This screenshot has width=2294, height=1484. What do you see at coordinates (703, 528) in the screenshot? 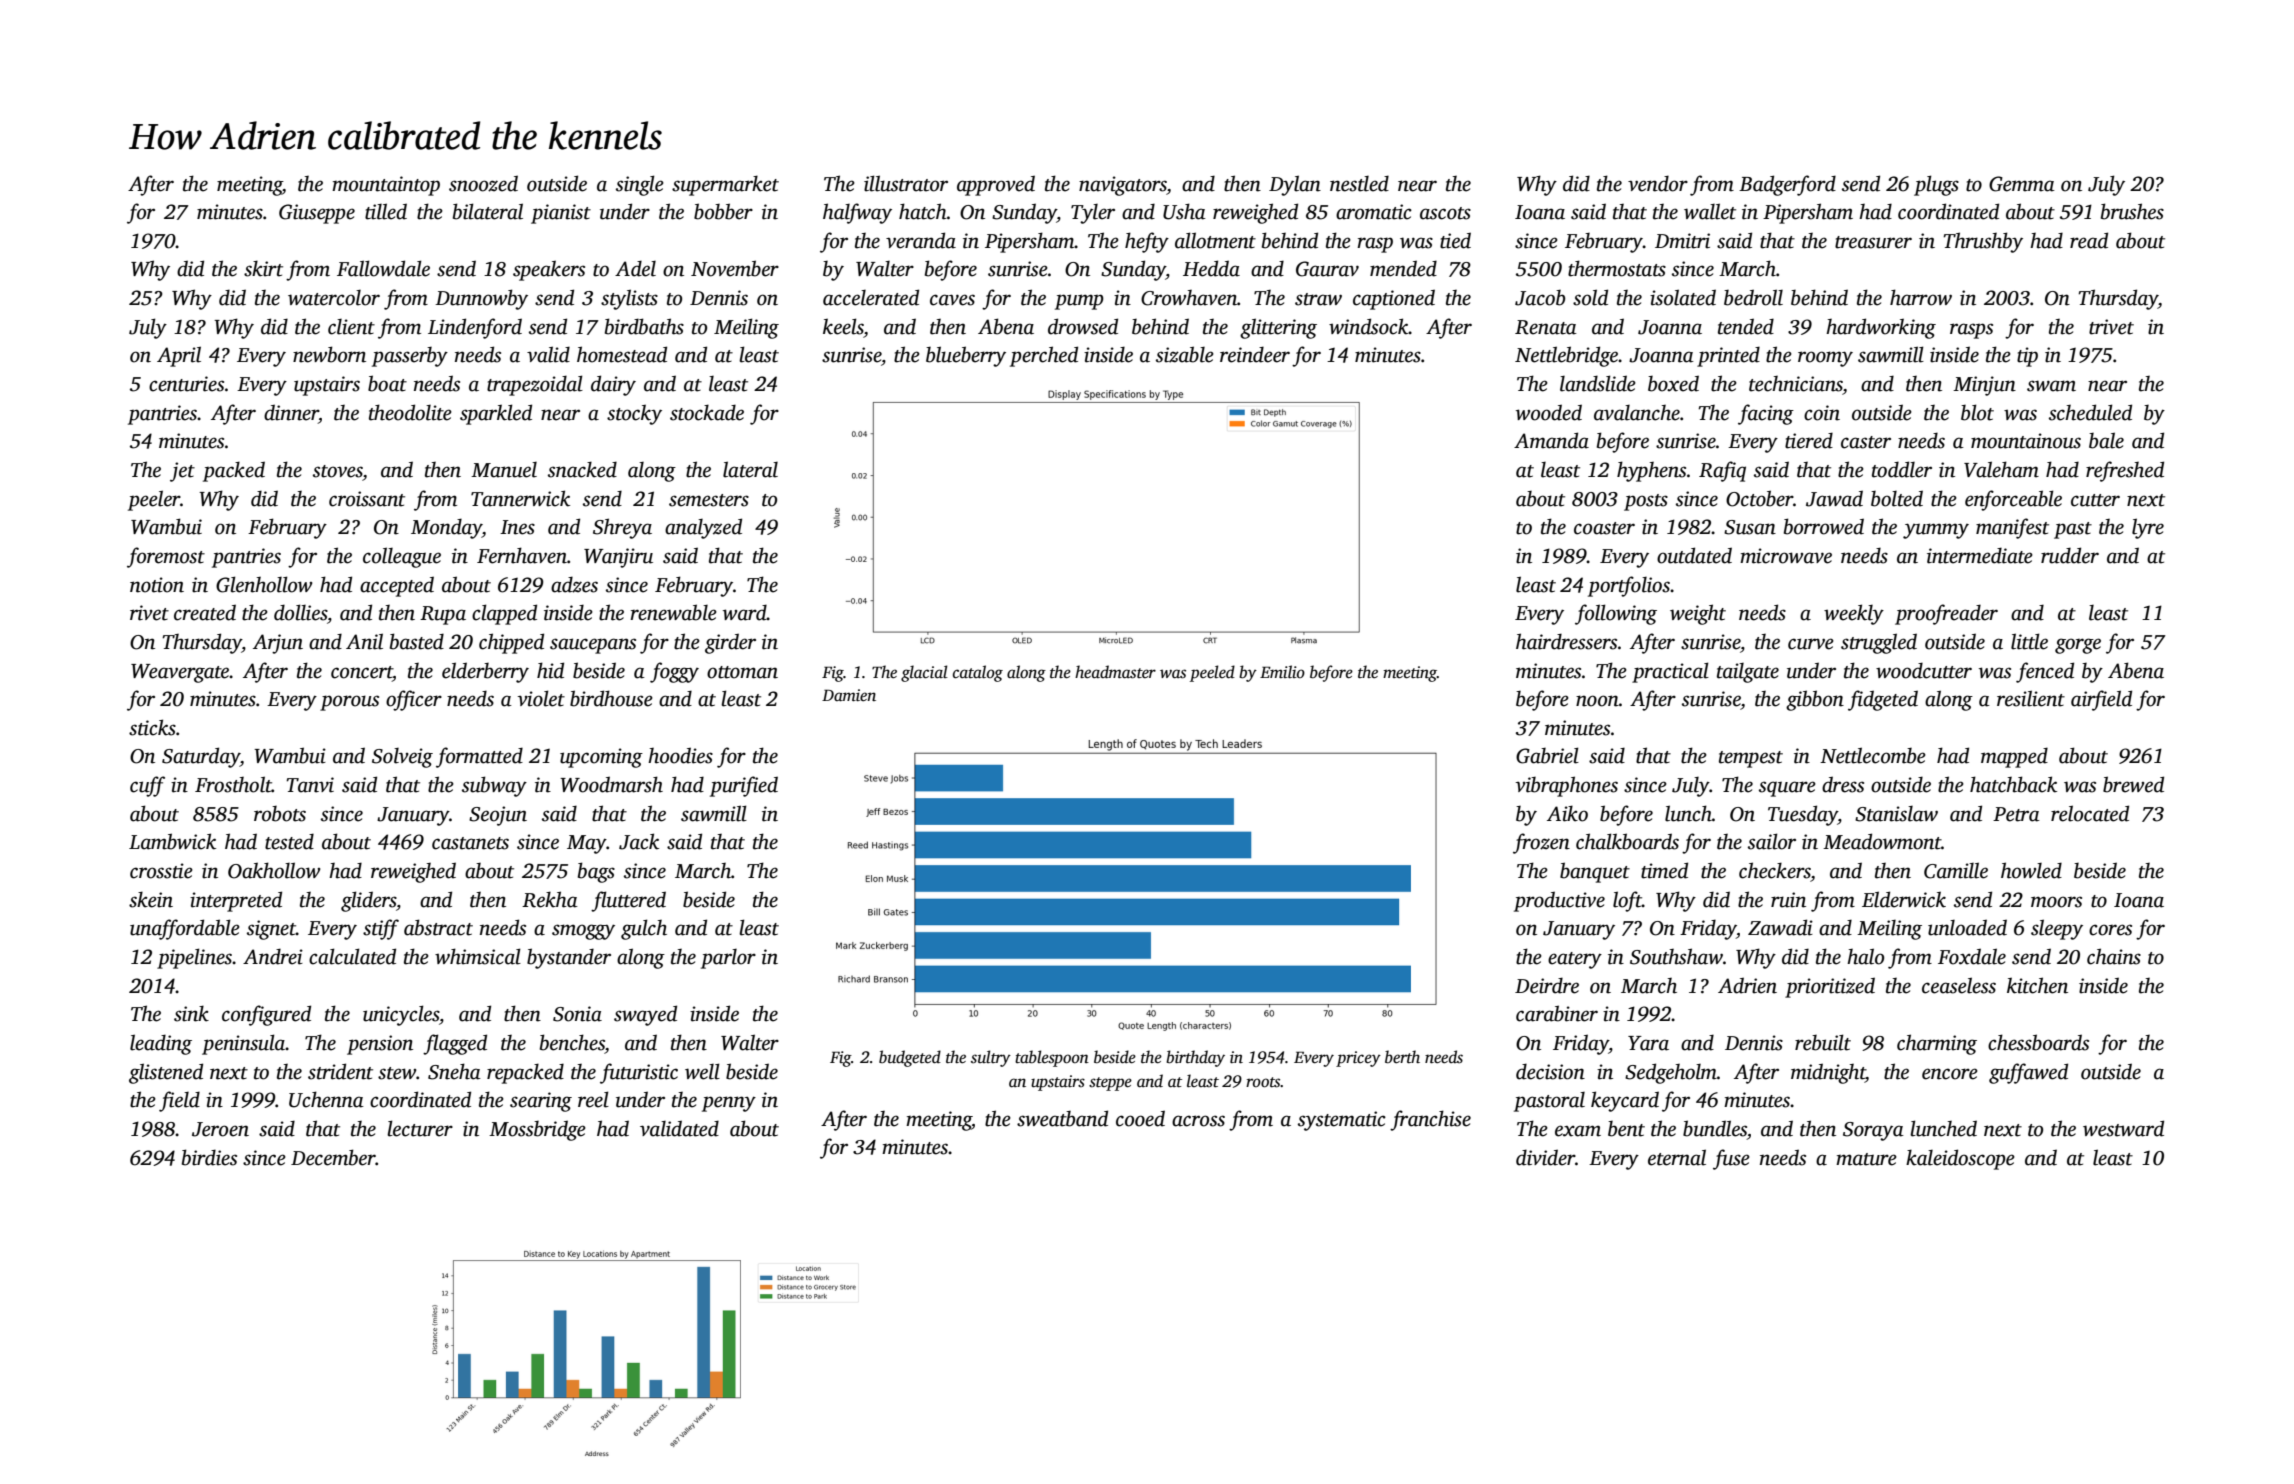
I see `analyzed` at bounding box center [703, 528].
